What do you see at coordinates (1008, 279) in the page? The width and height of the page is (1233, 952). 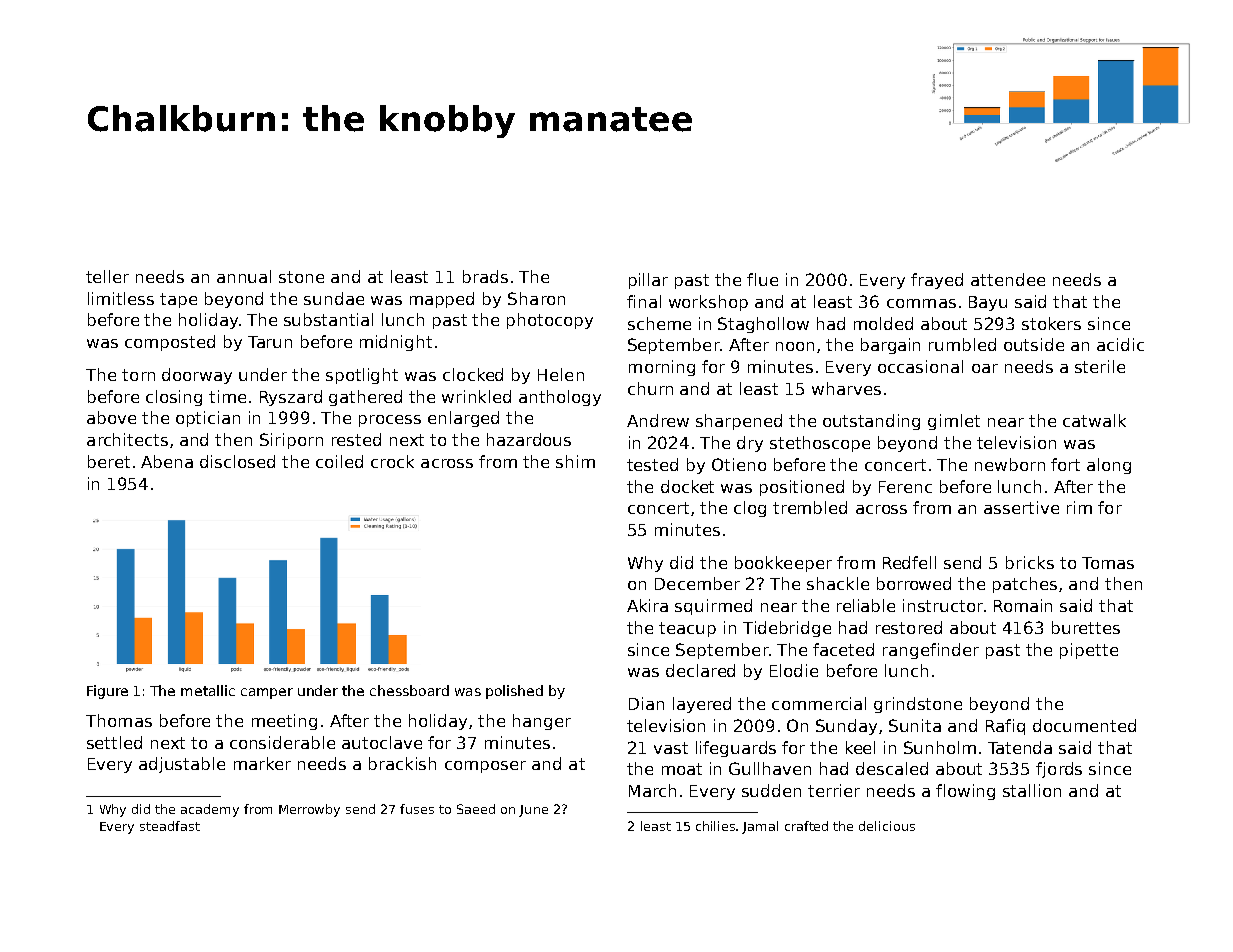 I see `attendee` at bounding box center [1008, 279].
